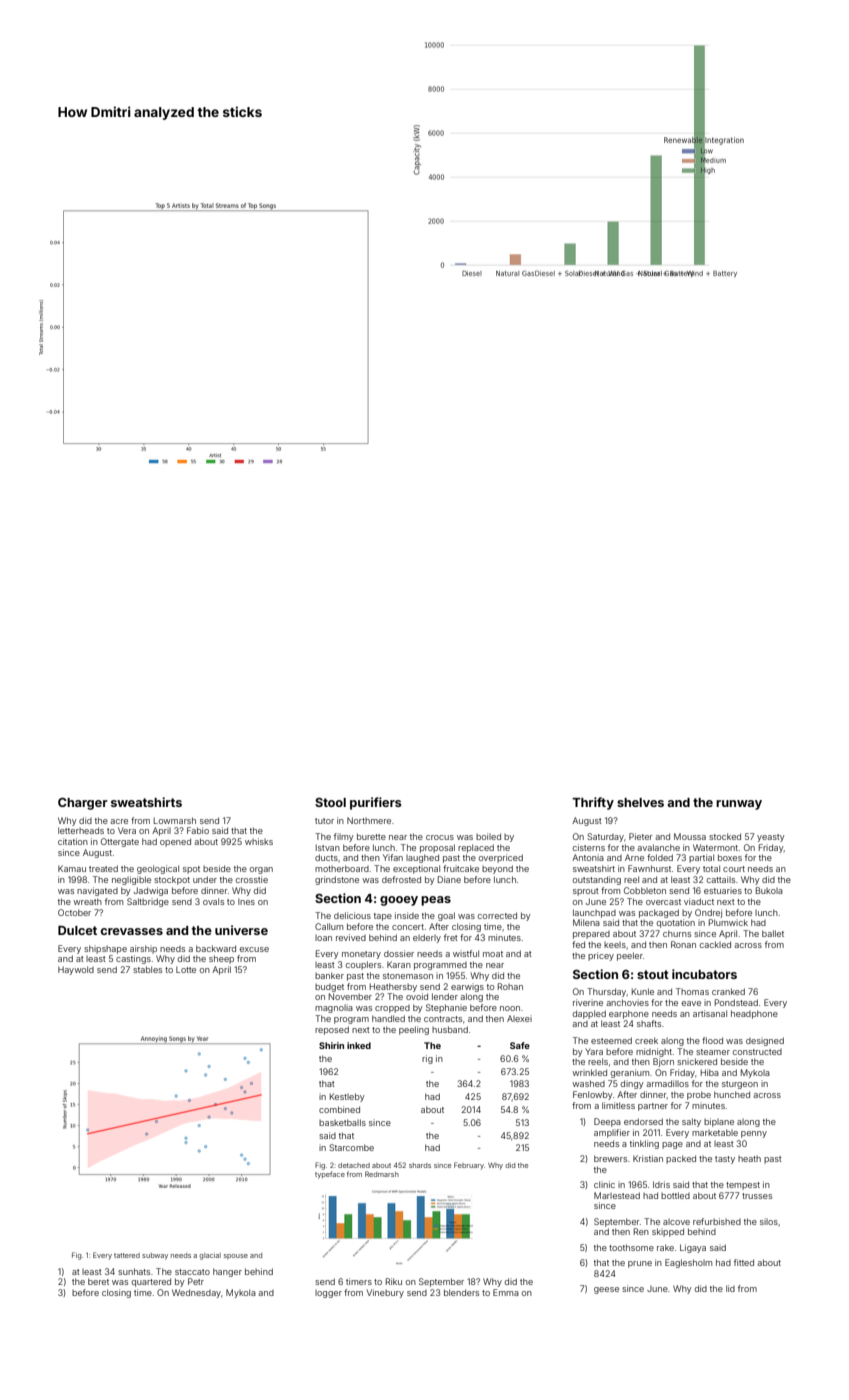  What do you see at coordinates (607, 1122) in the screenshot?
I see `Deepa` at bounding box center [607, 1122].
